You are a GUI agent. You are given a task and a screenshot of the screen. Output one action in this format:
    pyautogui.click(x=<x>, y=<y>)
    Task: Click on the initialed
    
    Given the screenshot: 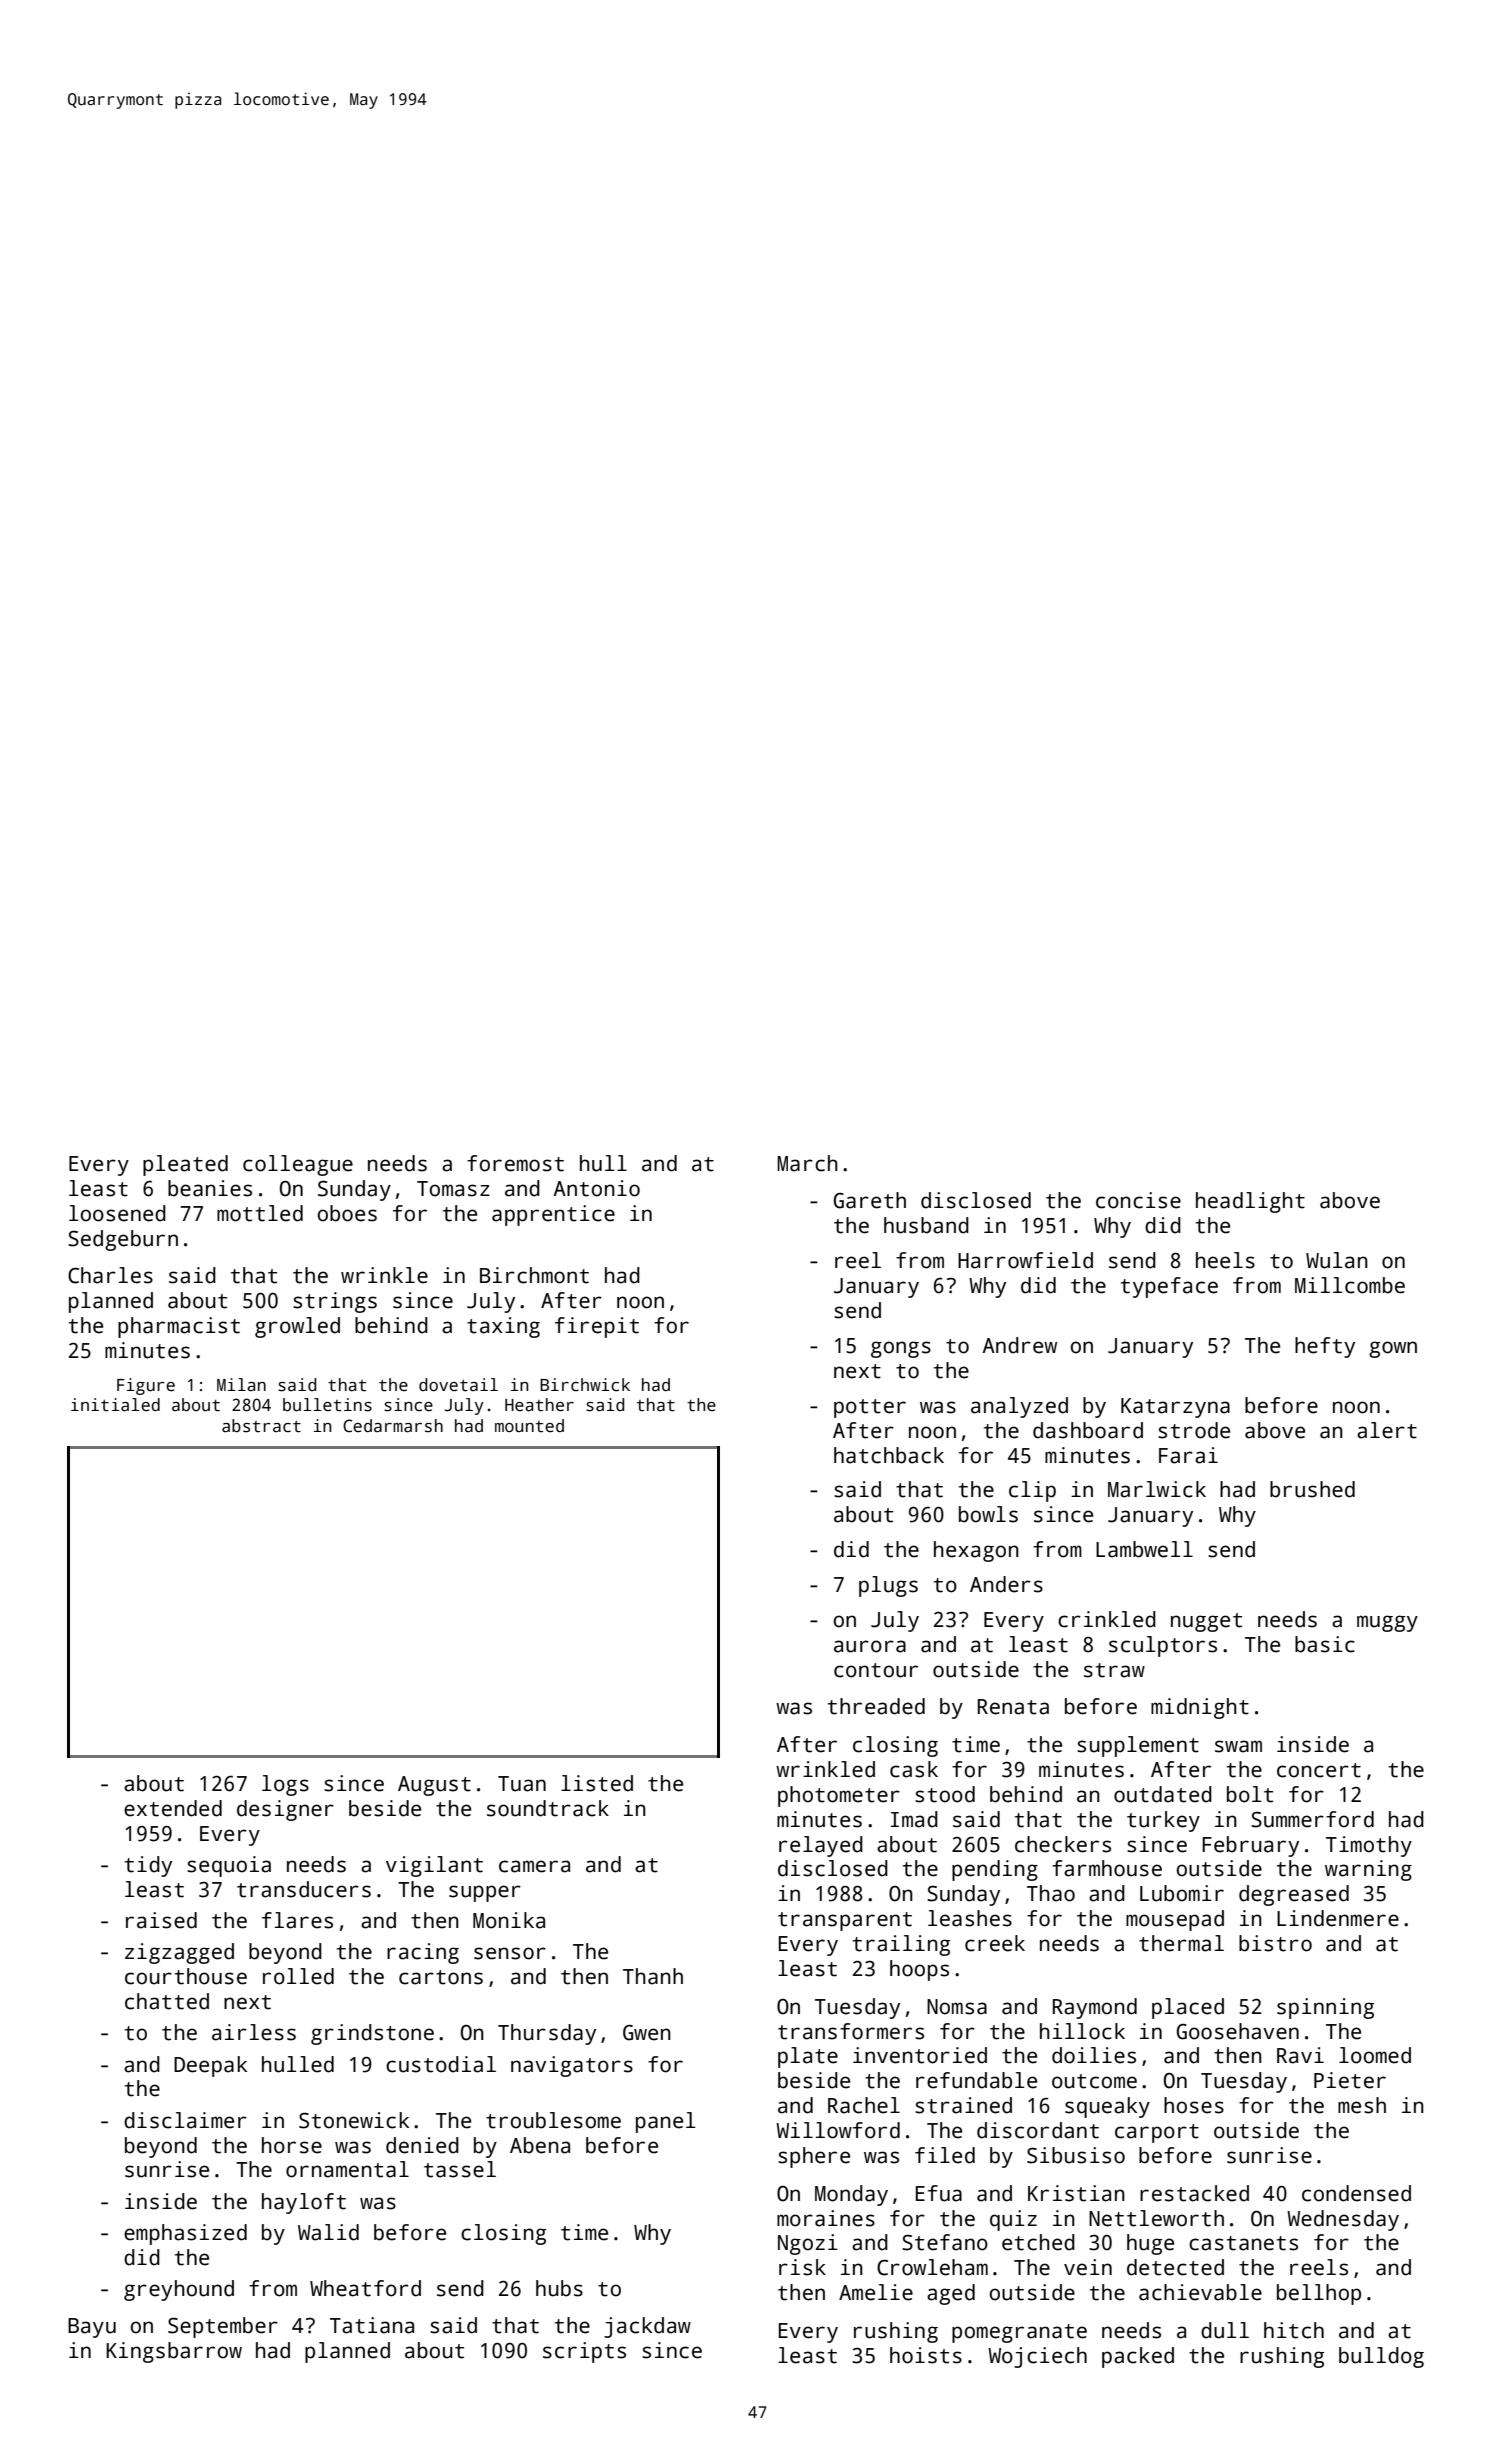 What is the action you would take?
    pyautogui.click(x=115, y=1405)
